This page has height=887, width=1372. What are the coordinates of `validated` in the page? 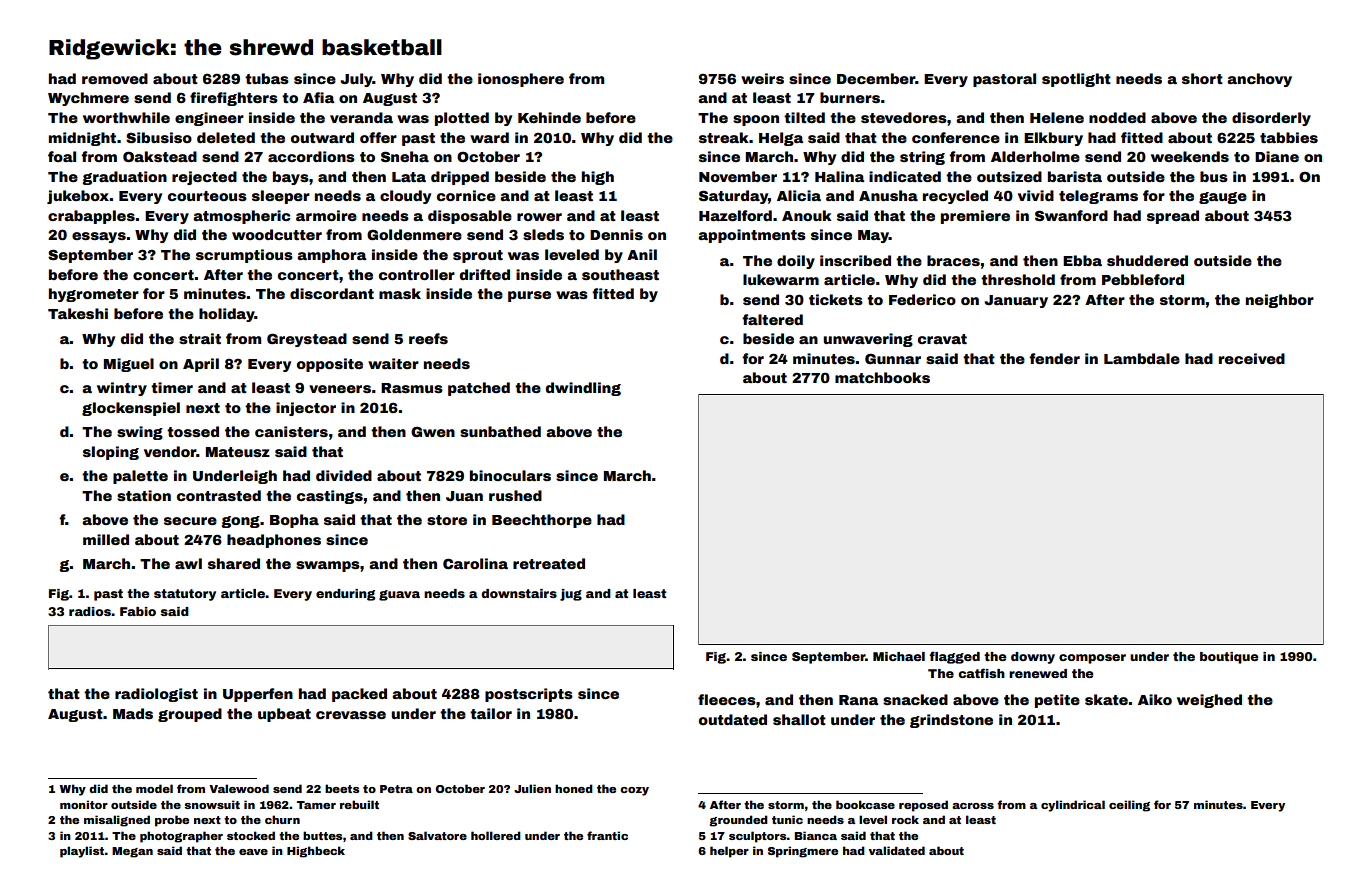 It's located at (897, 850).
